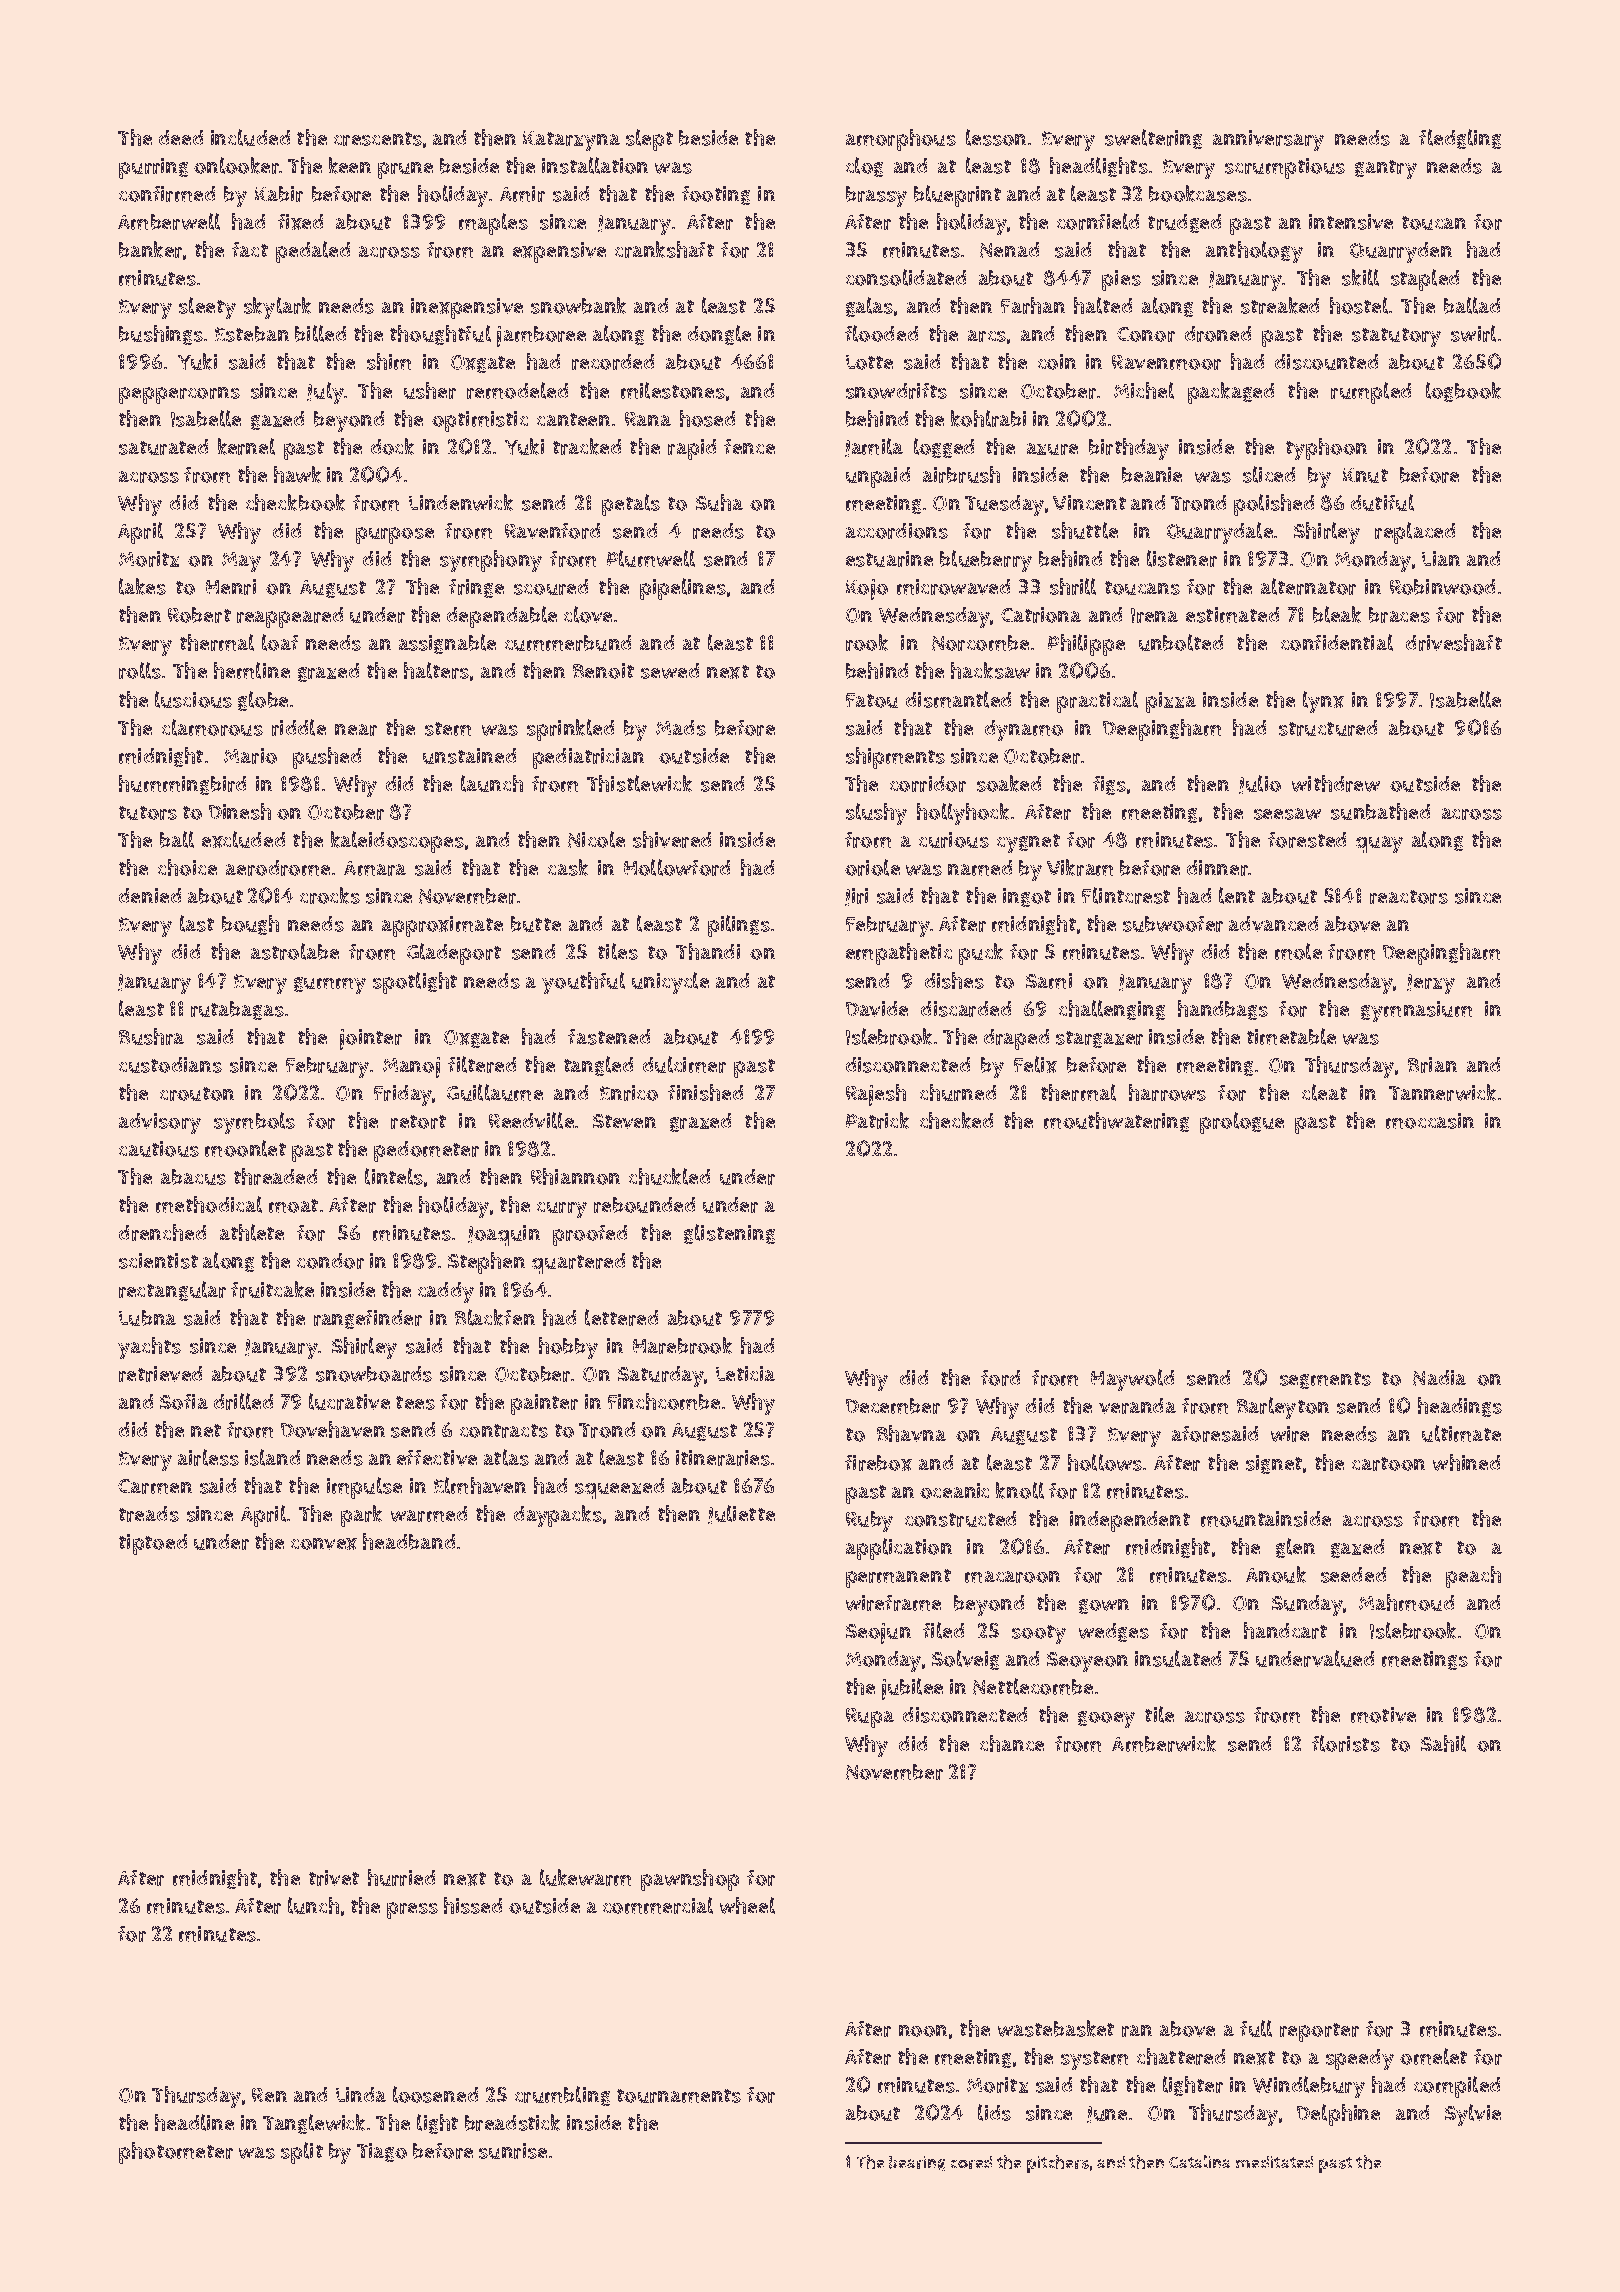 The image size is (1620, 2292). Describe the element at coordinates (956, 1120) in the image. I see `checked` at that location.
